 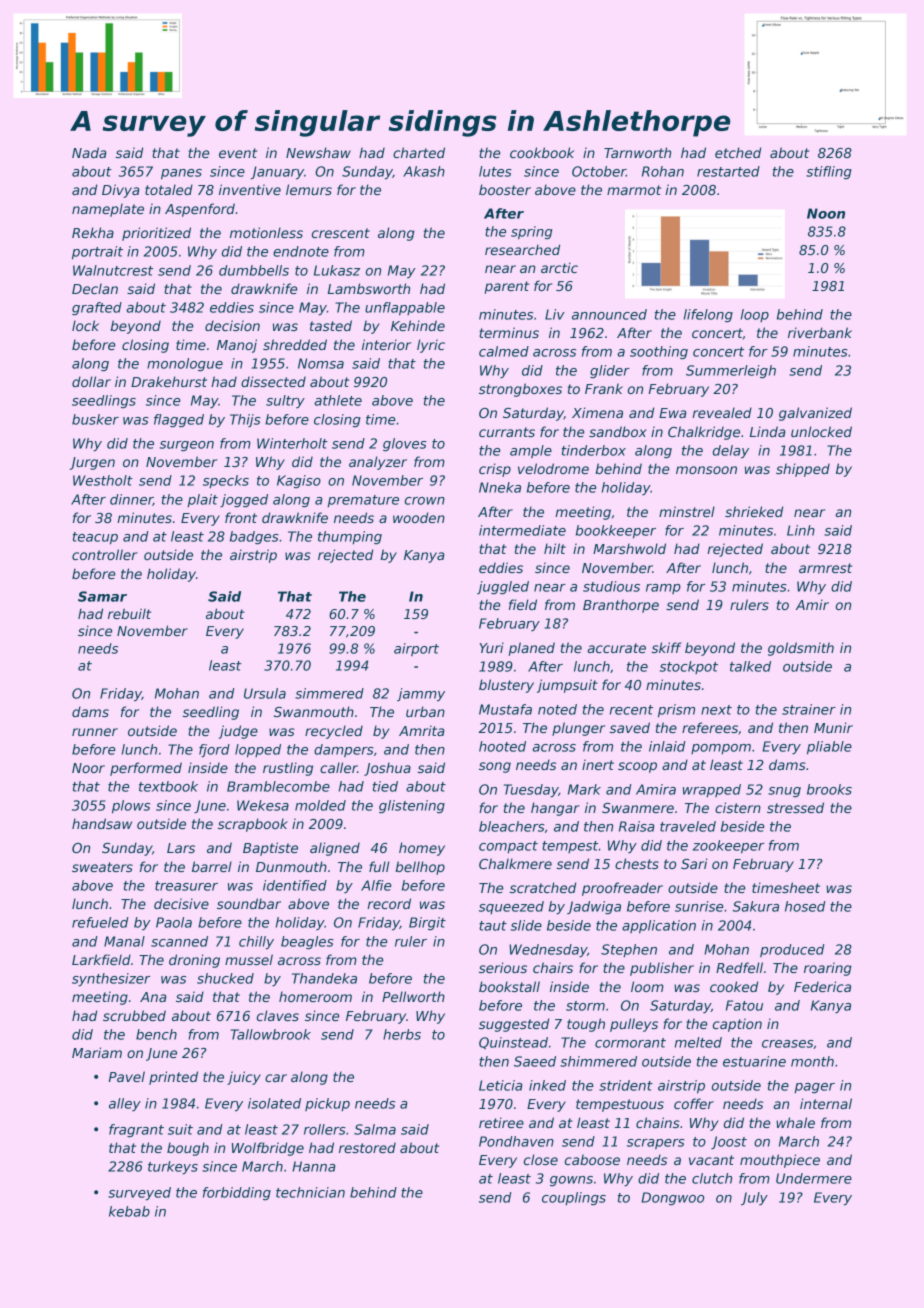 I want to click on marmot, so click(x=634, y=190).
